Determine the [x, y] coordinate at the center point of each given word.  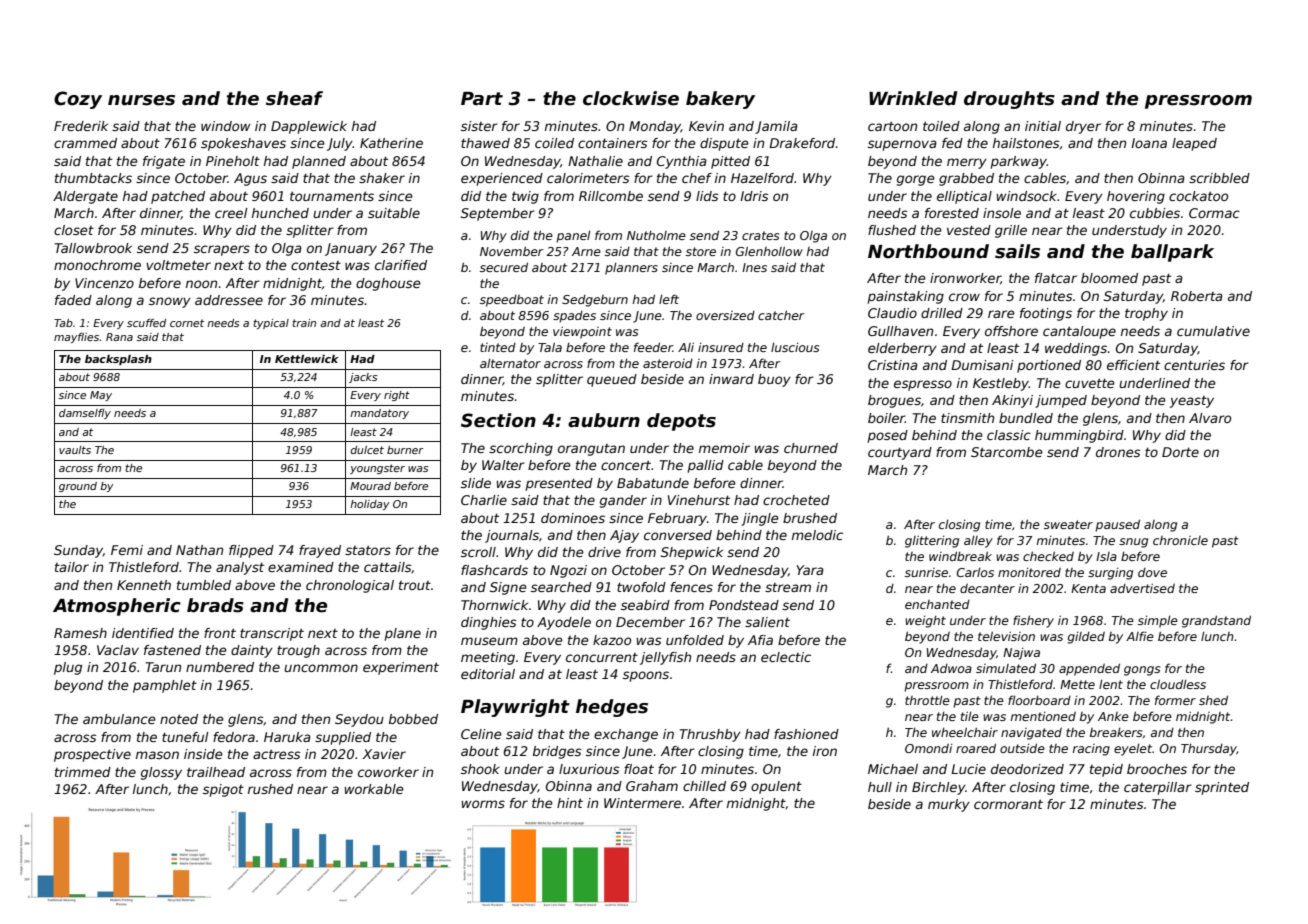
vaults [75, 450]
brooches [1157, 769]
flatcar [1056, 278]
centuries [1194, 365]
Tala [550, 347]
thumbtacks [93, 178]
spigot [223, 790]
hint [570, 803]
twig [525, 197]
